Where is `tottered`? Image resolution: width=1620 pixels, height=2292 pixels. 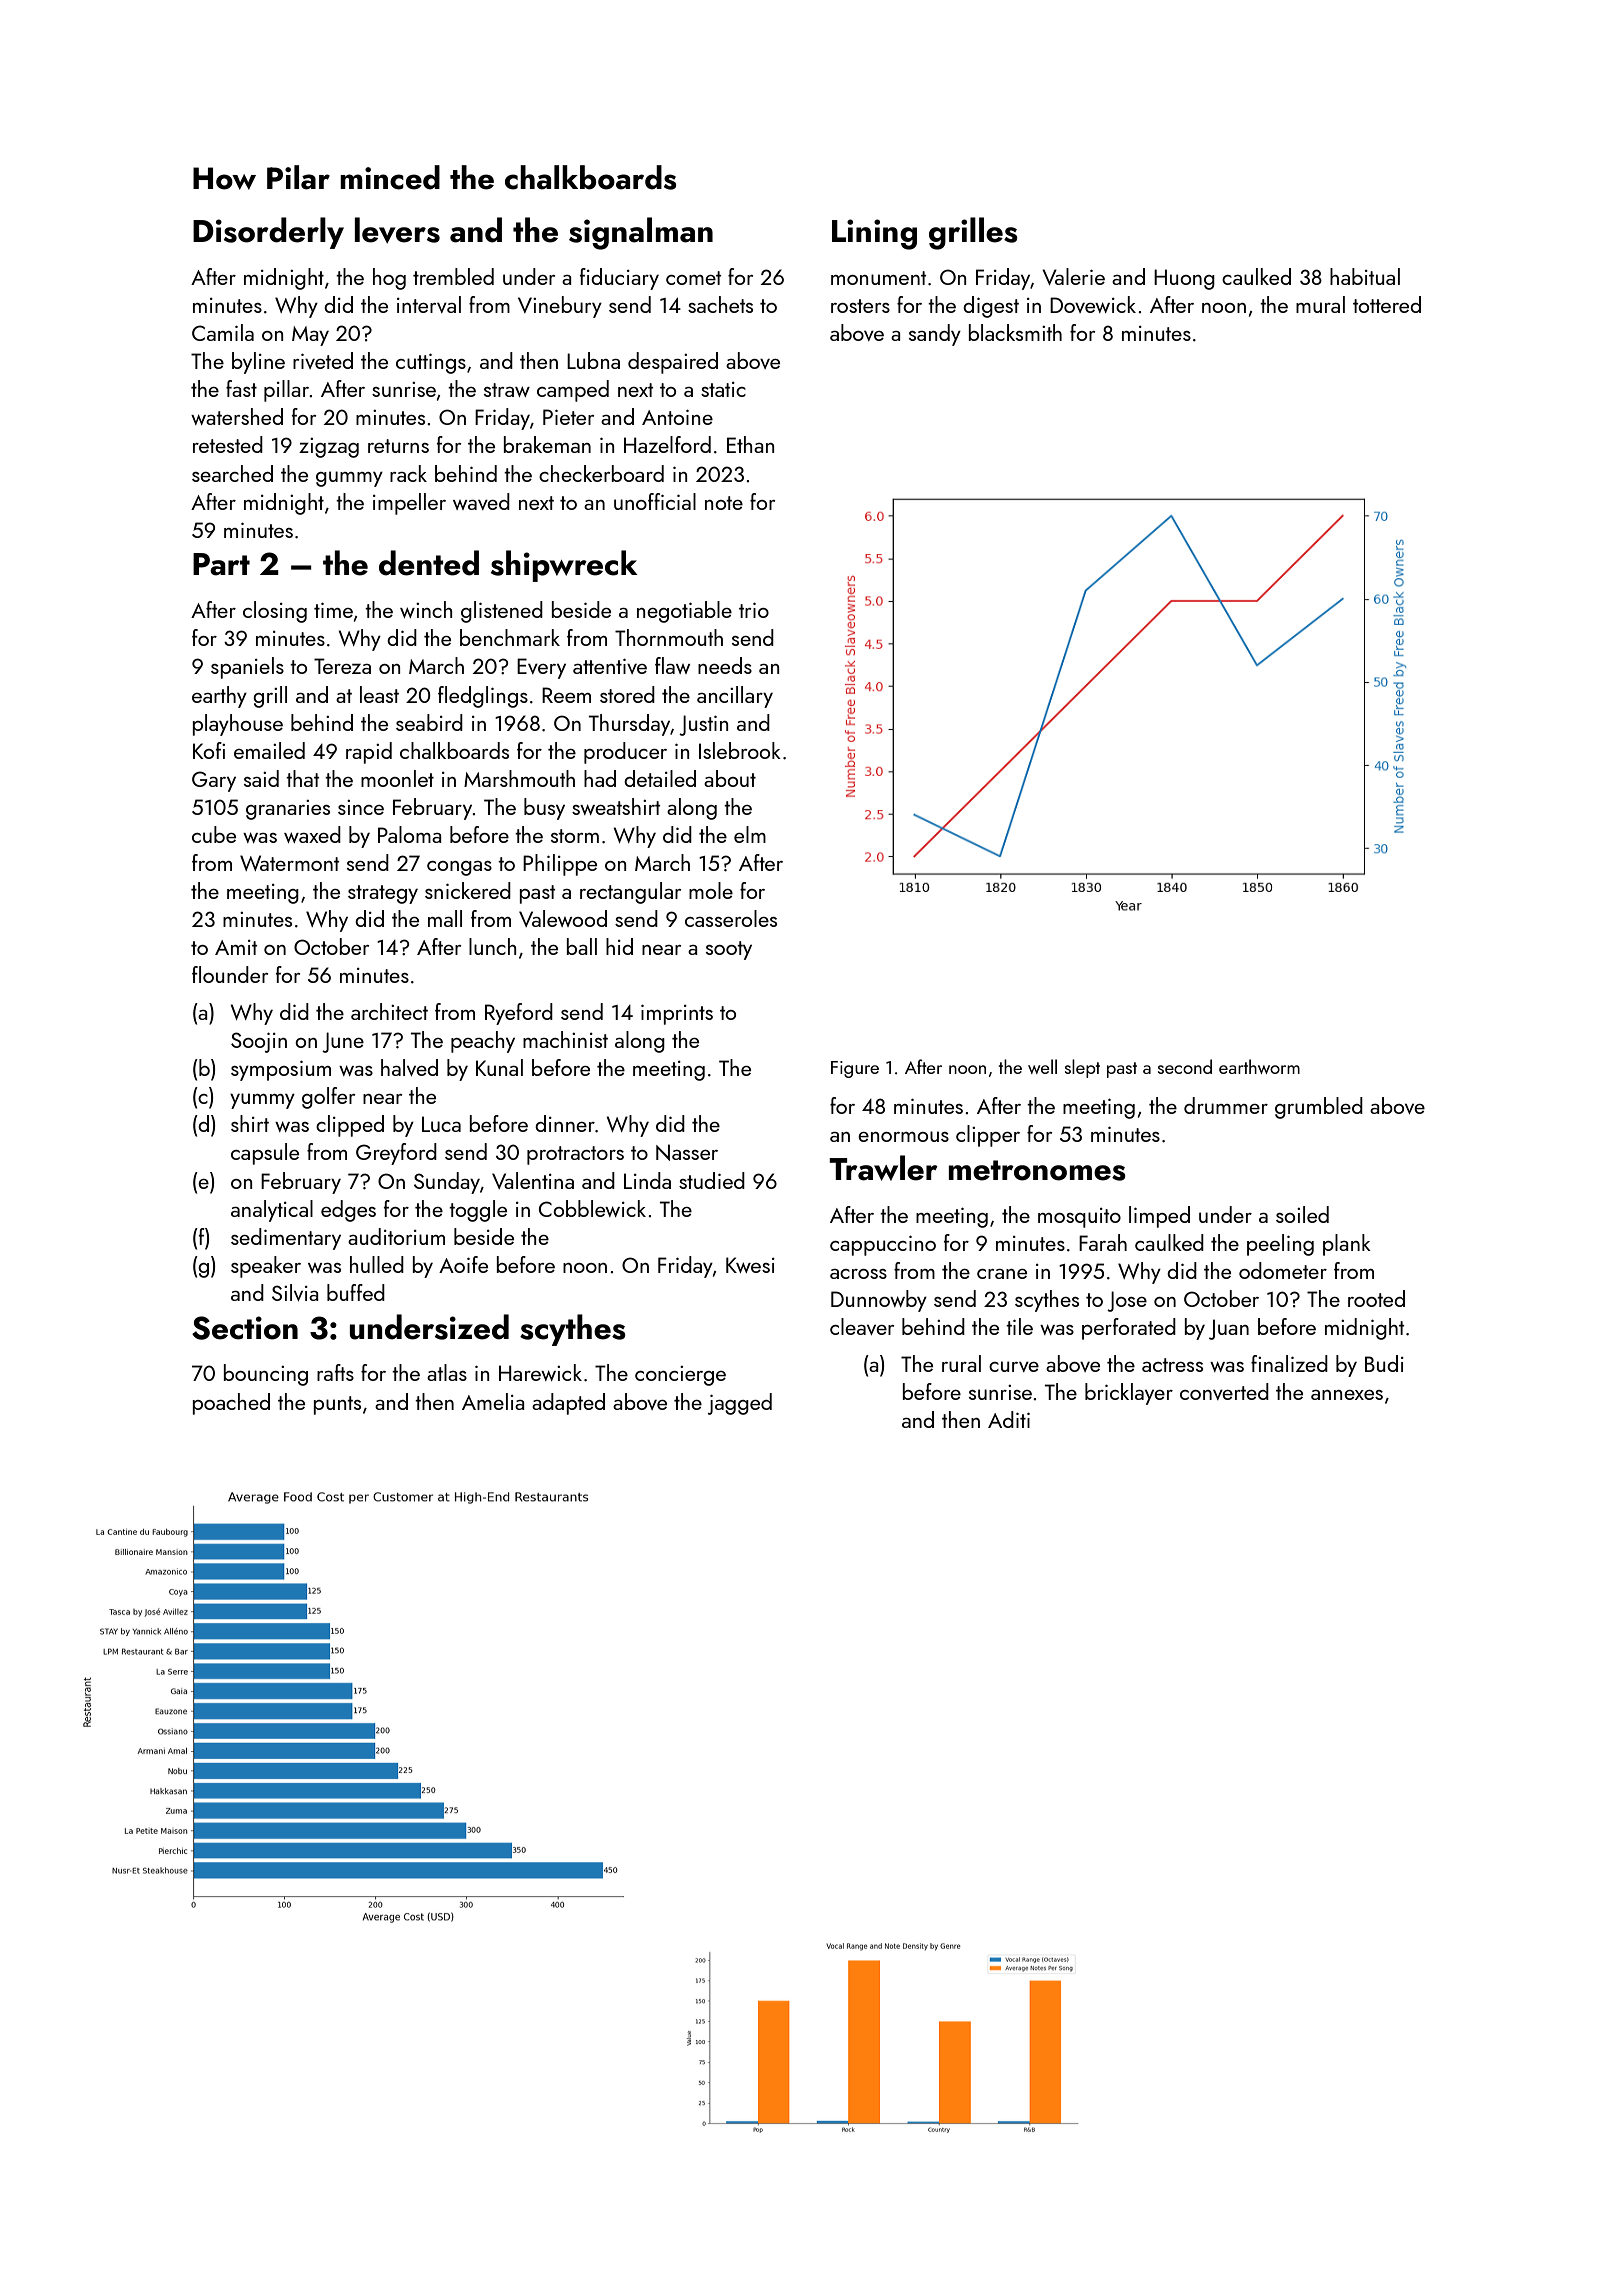
tottered is located at coordinates (1387, 304).
